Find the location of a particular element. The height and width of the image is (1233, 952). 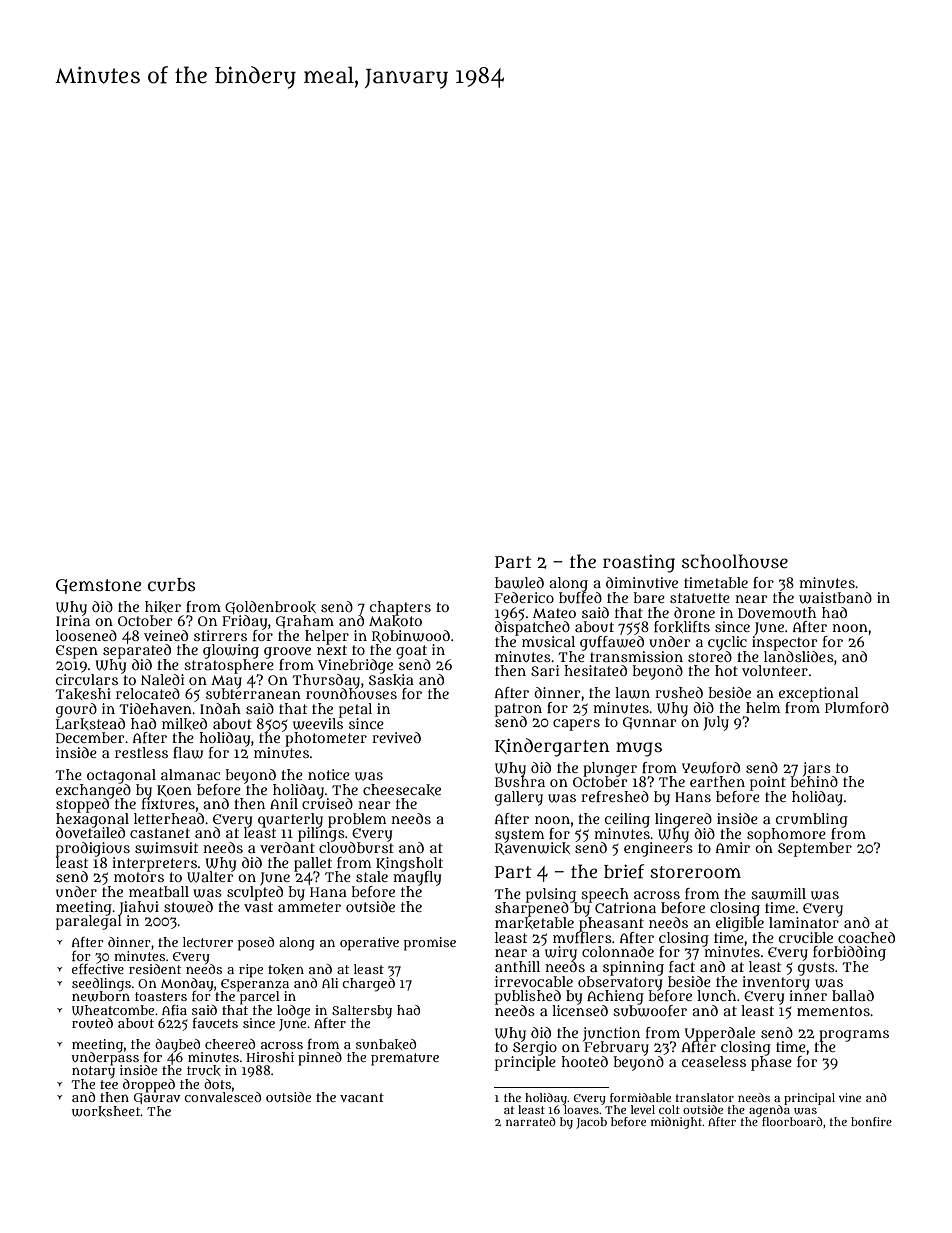

Gemstone is located at coordinates (98, 586).
